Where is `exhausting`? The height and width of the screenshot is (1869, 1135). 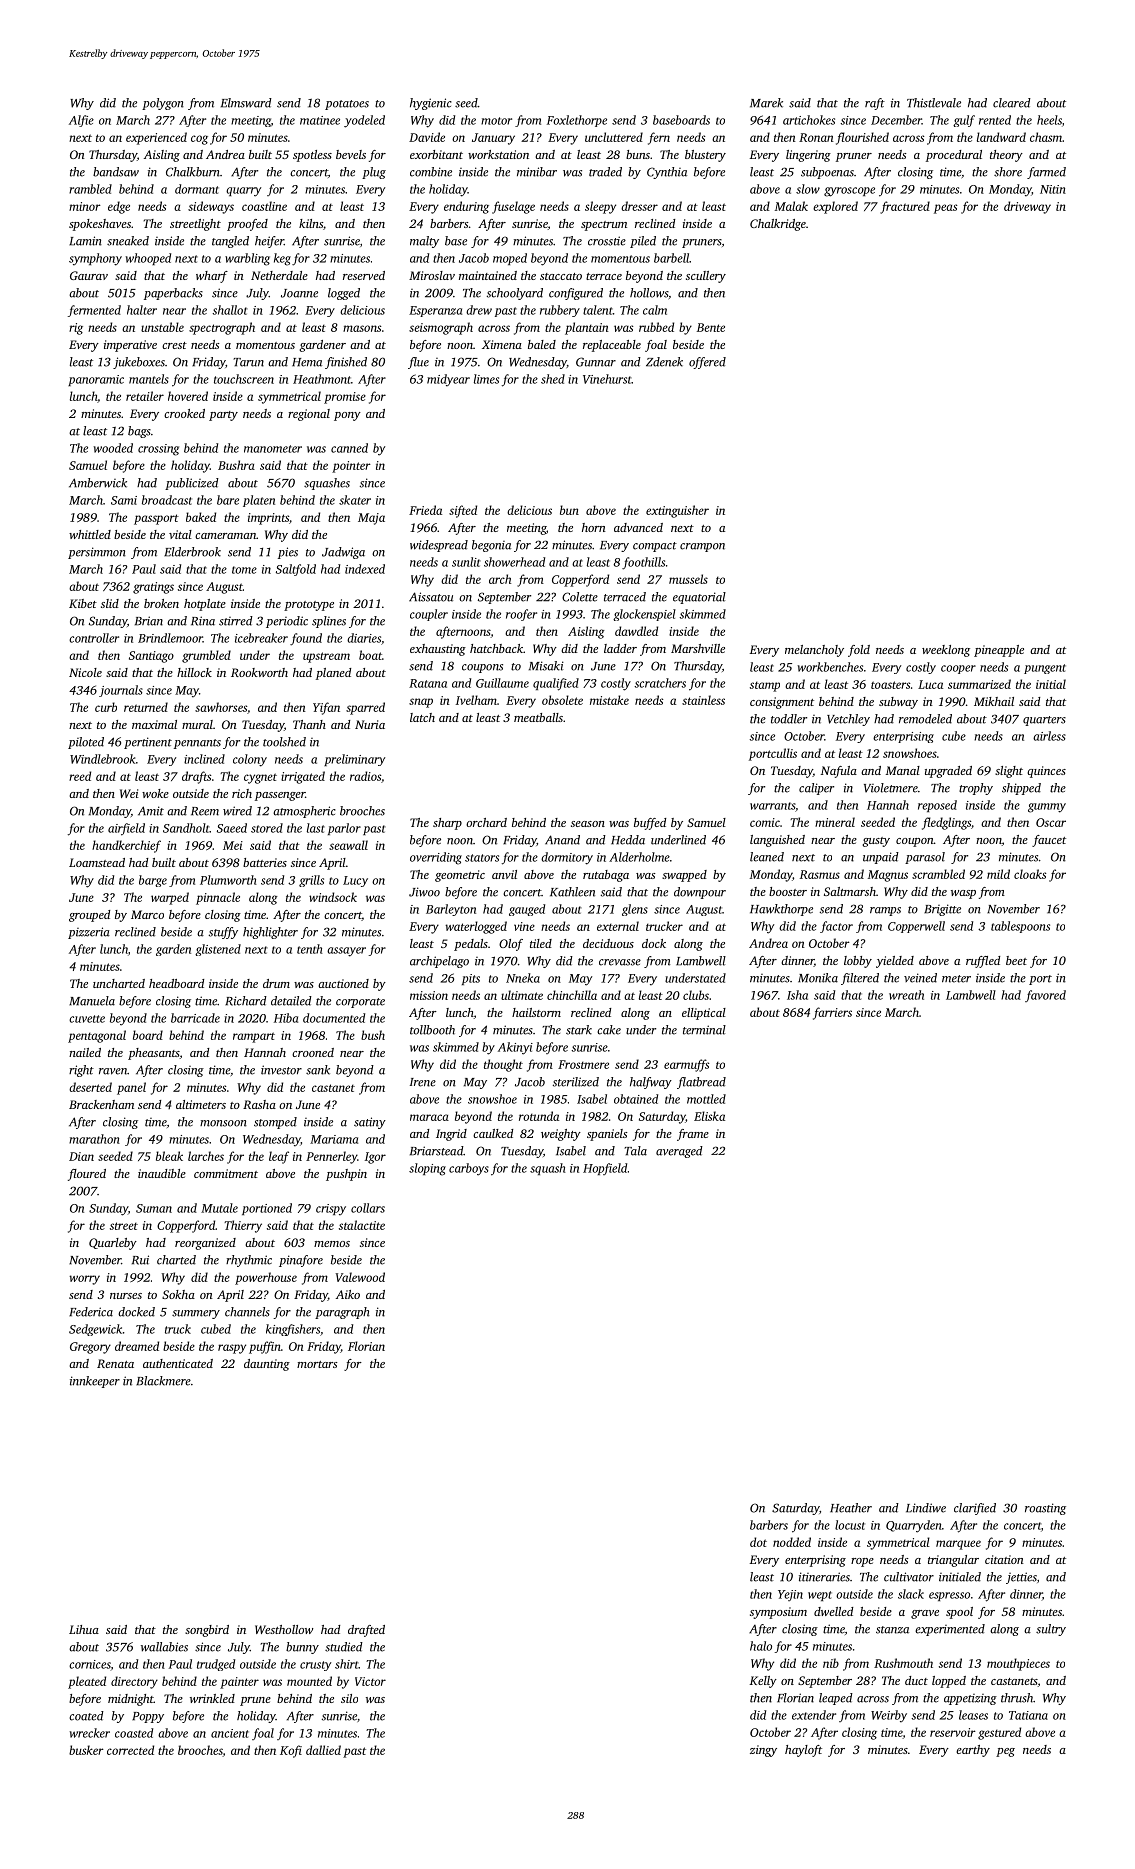 exhausting is located at coordinates (438, 650).
